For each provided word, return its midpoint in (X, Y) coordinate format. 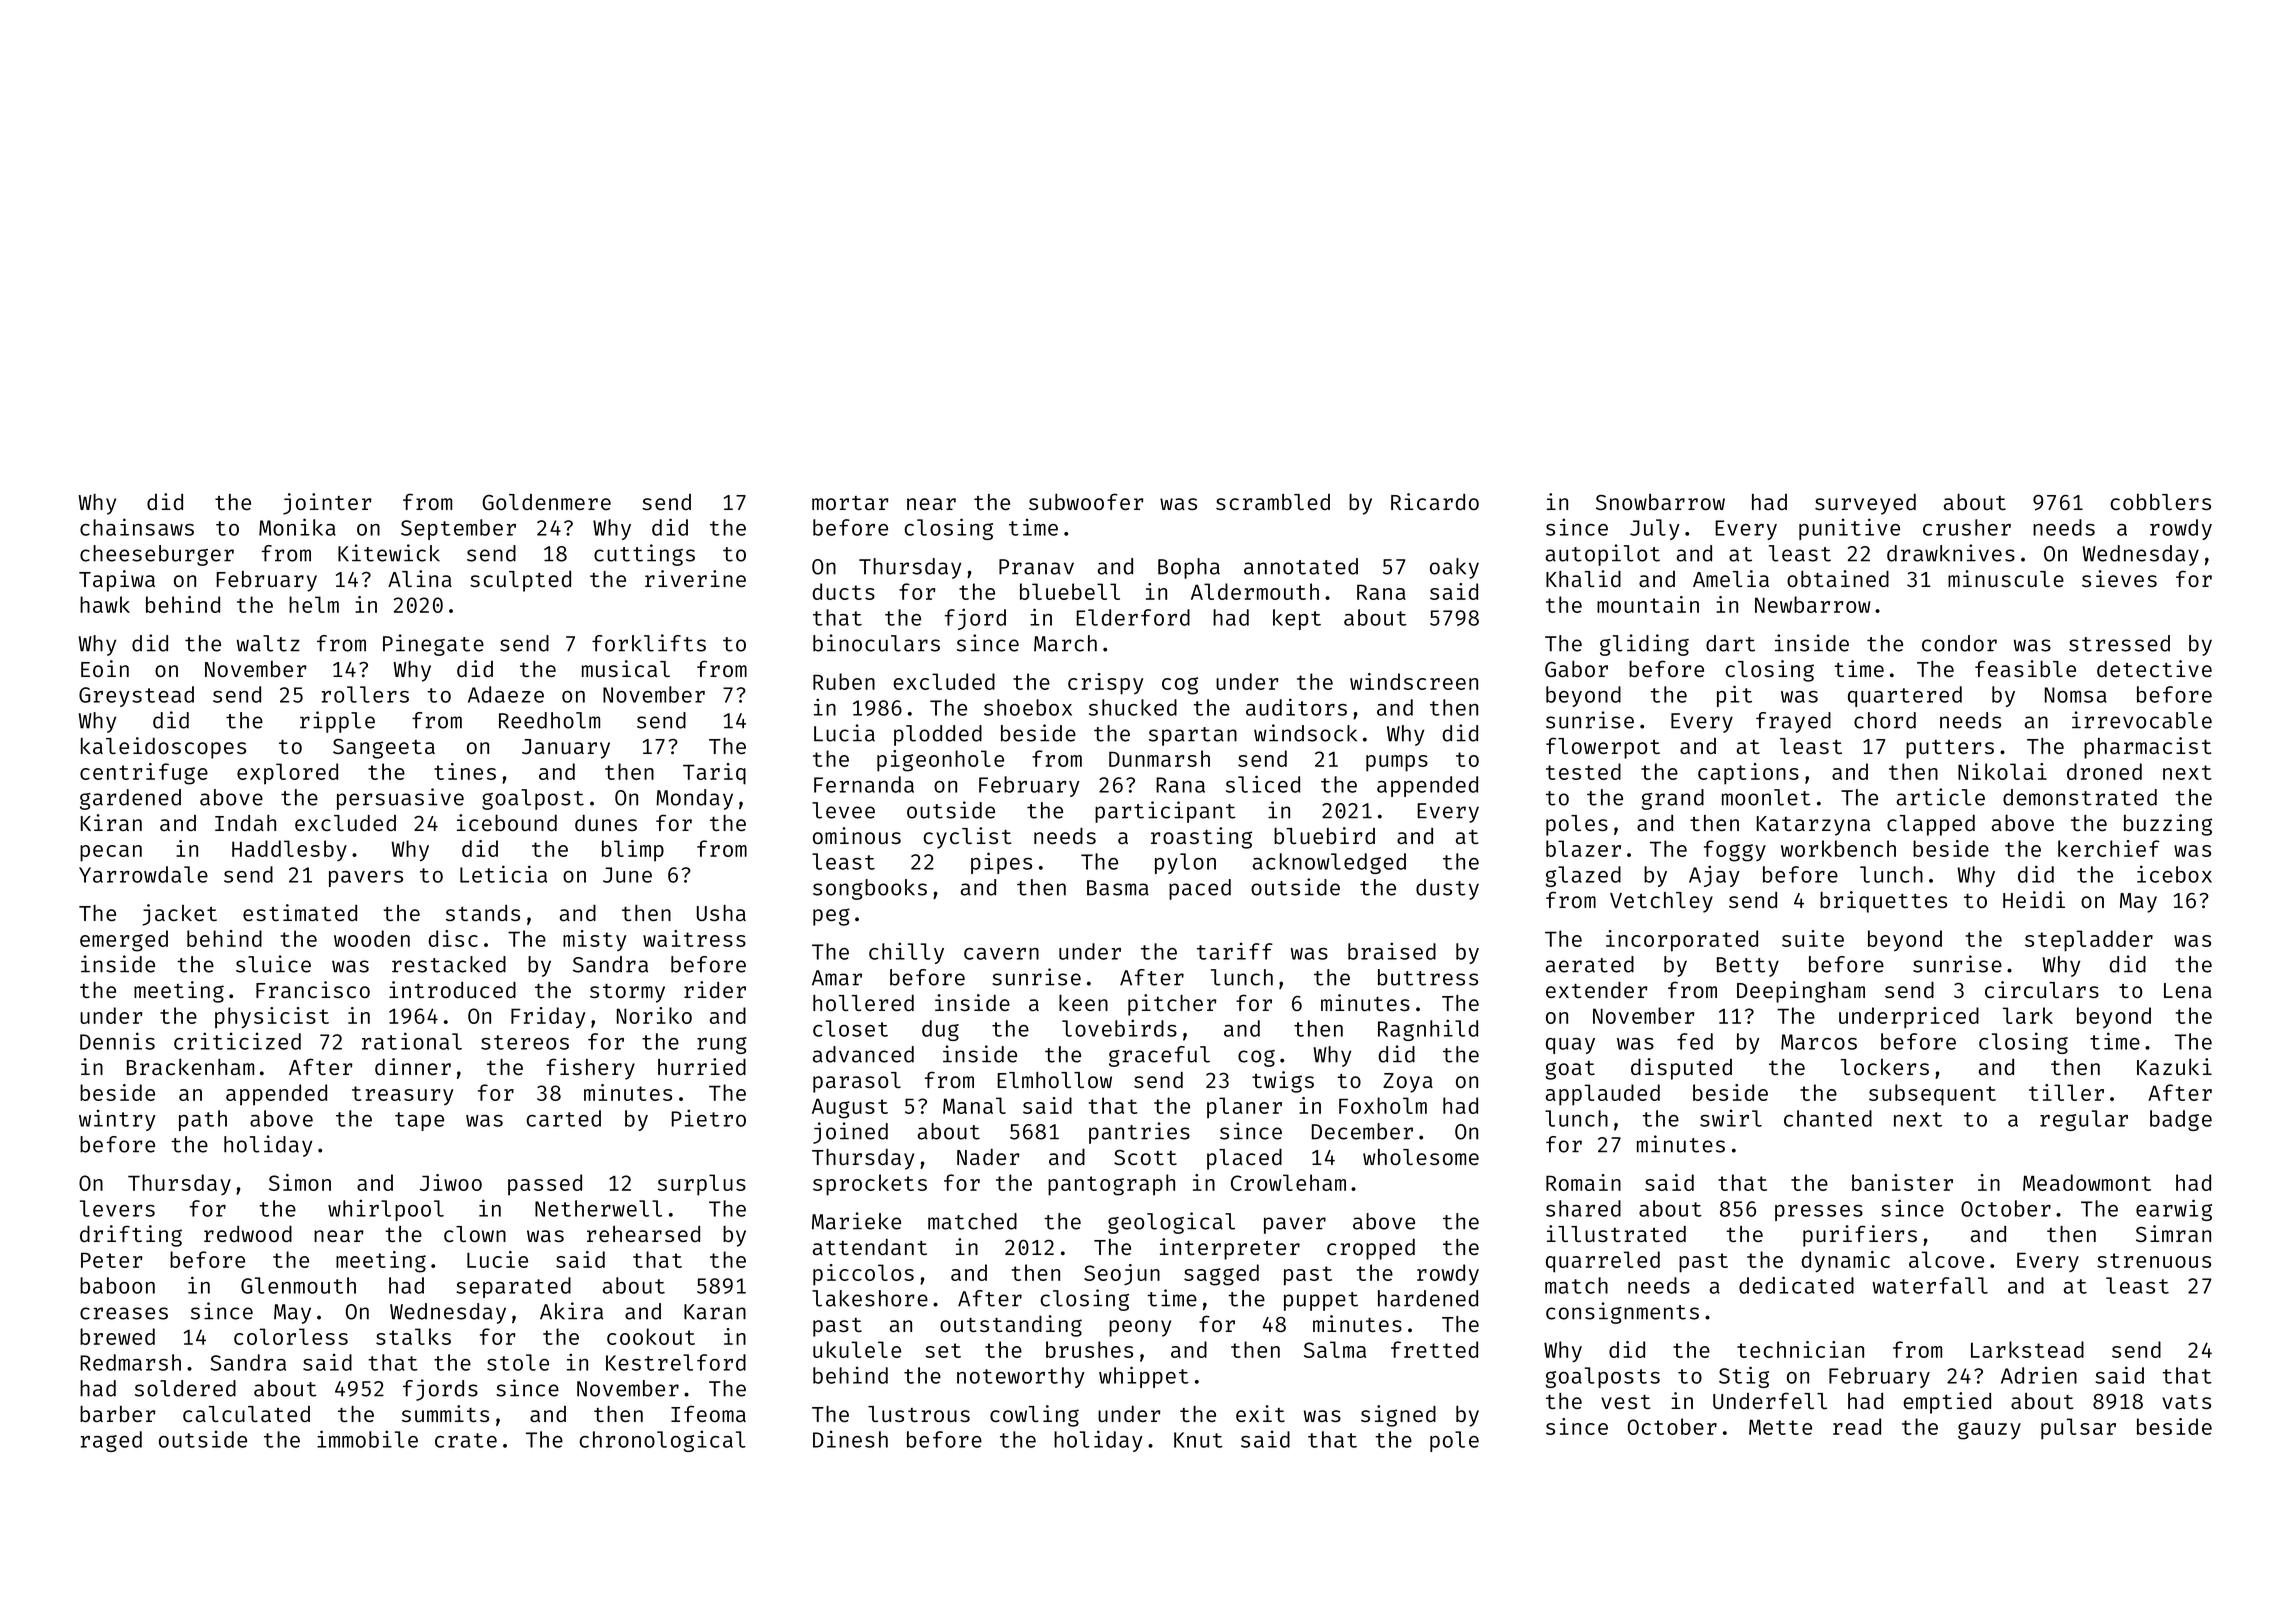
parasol (857, 1082)
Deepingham (1801, 992)
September (458, 529)
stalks (413, 1336)
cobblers (2160, 502)
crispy (1105, 684)
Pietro (708, 1118)
